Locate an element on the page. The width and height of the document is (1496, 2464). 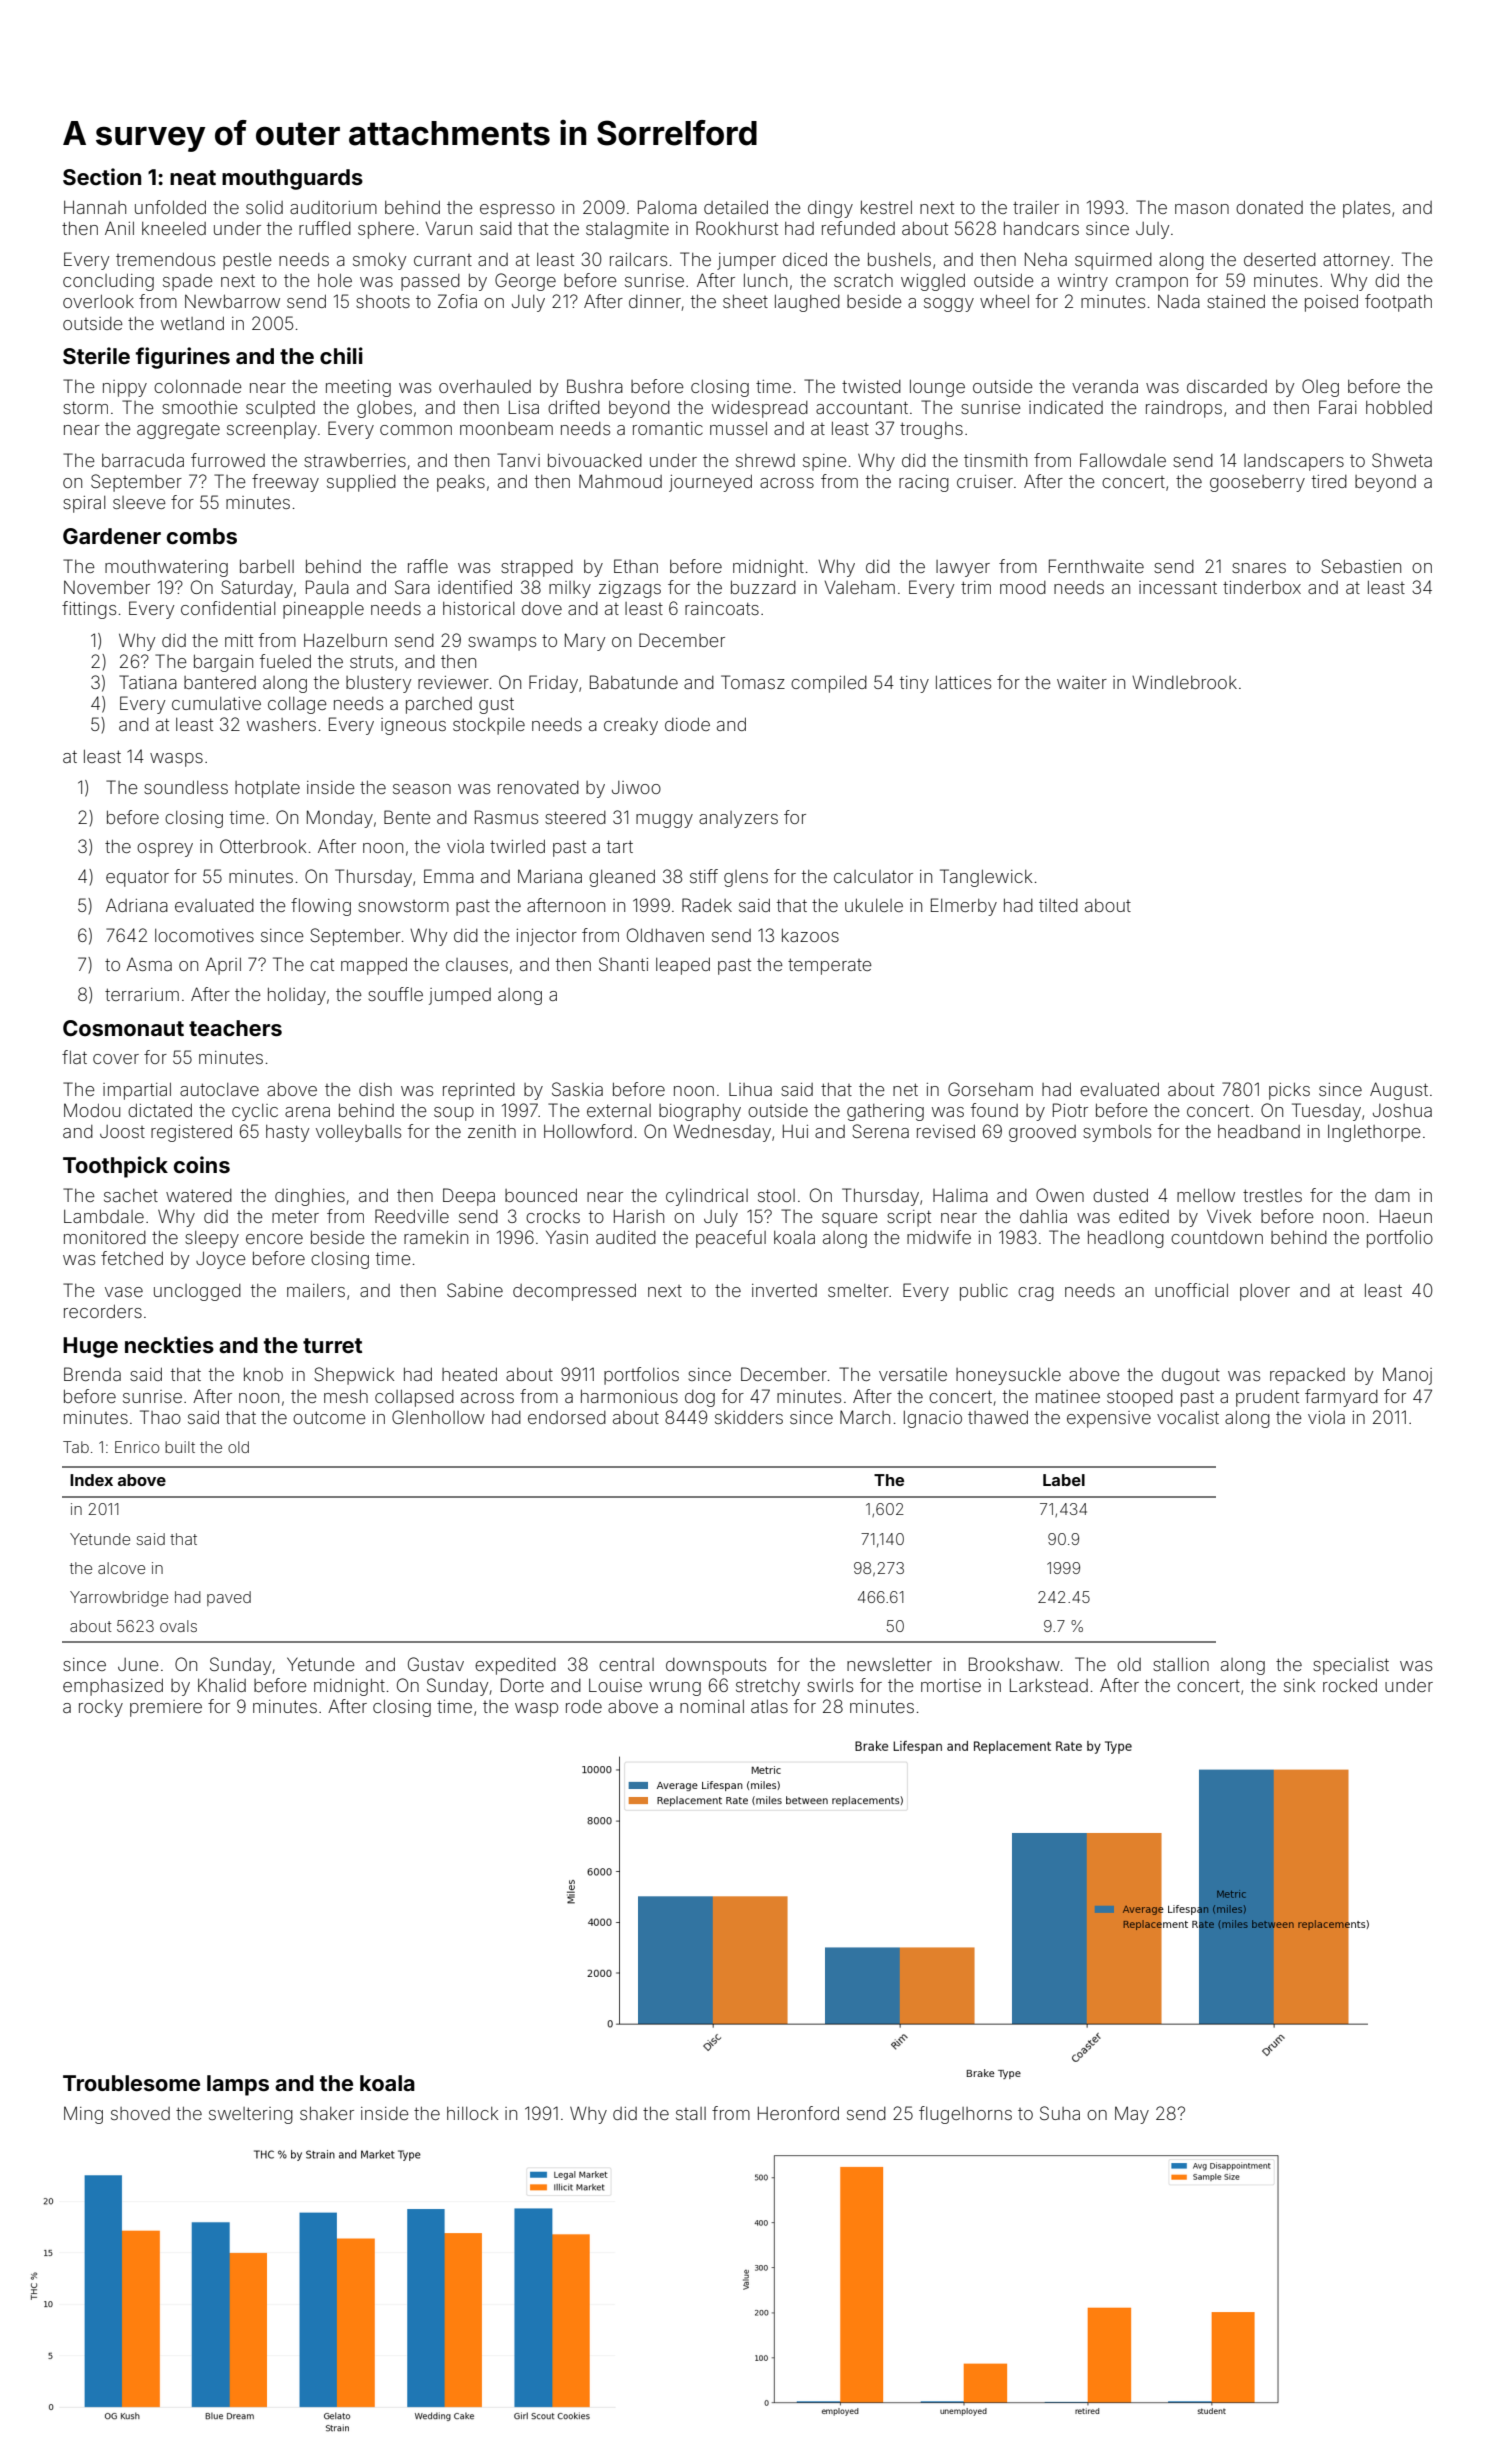
Ming is located at coordinates (83, 2115).
